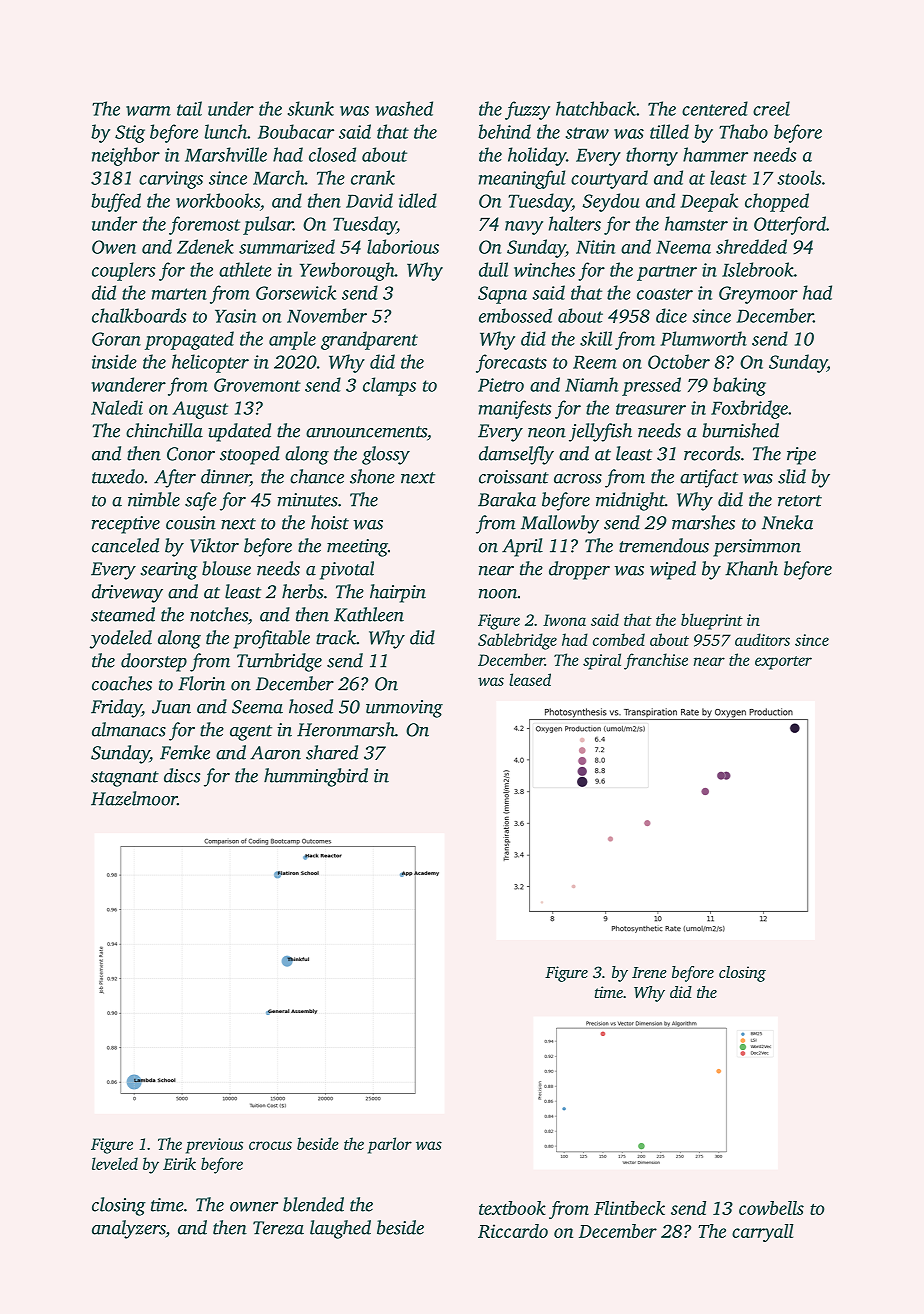 The image size is (924, 1314). What do you see at coordinates (124, 271) in the screenshot?
I see `couplers` at bounding box center [124, 271].
